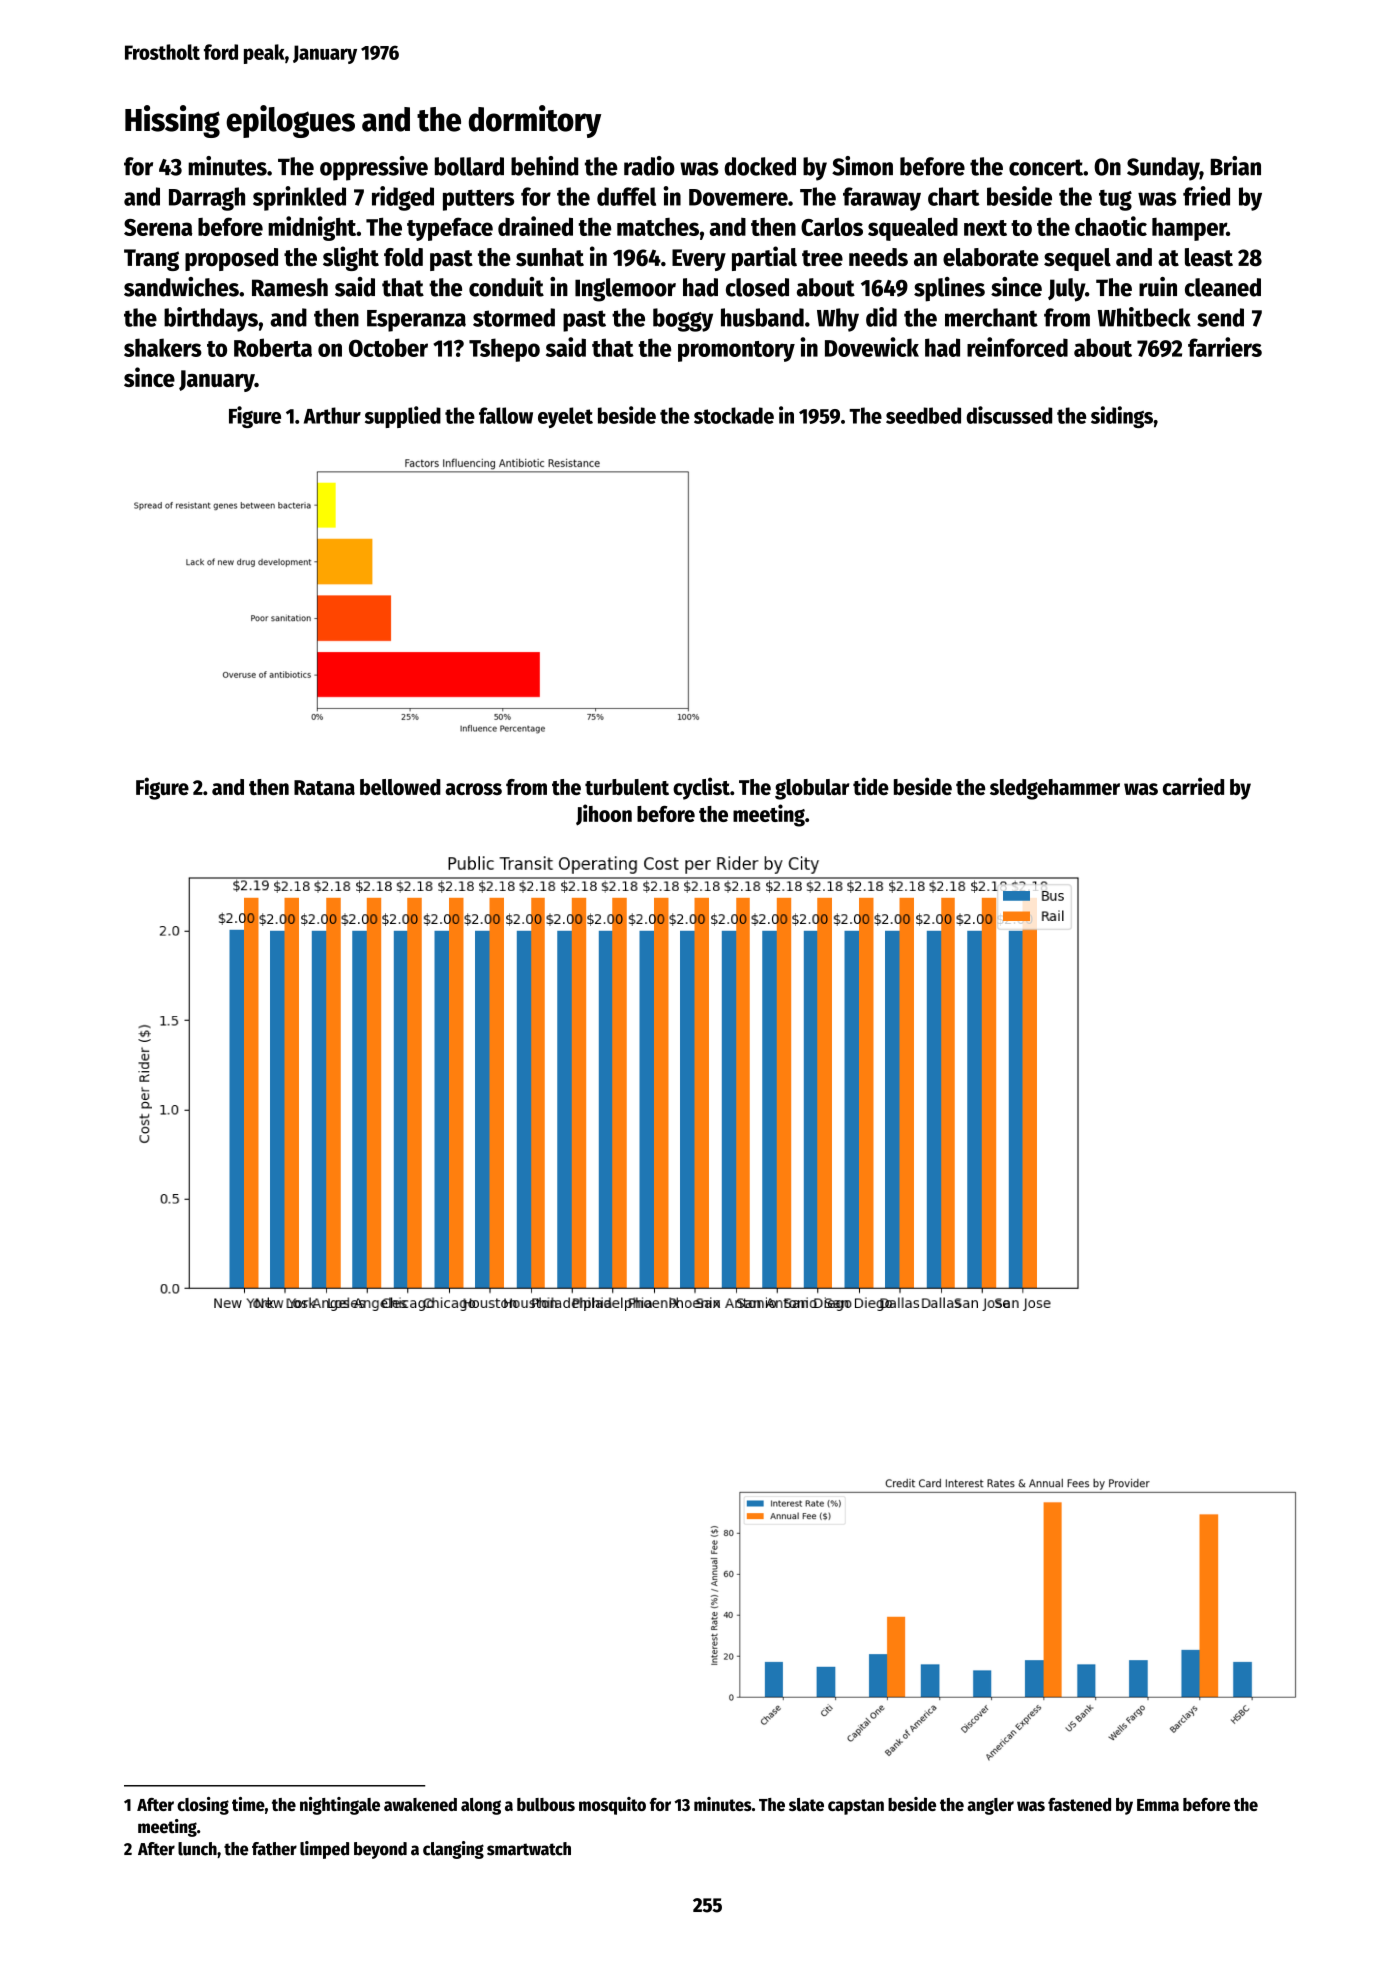 Image resolution: width=1386 pixels, height=1969 pixels. What do you see at coordinates (1158, 1805) in the page?
I see `Emma` at bounding box center [1158, 1805].
